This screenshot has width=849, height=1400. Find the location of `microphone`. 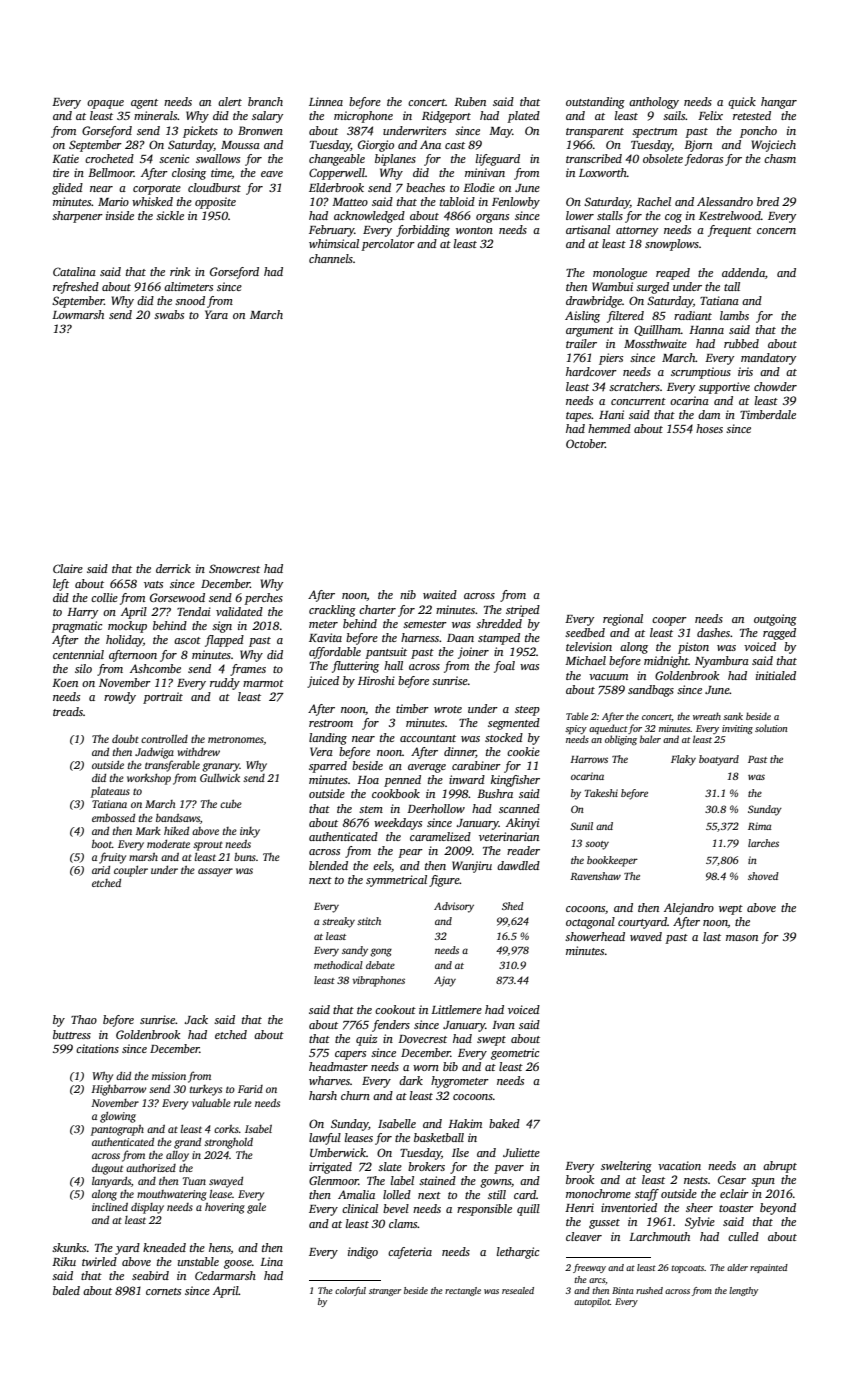

microphone is located at coordinates (363, 117).
